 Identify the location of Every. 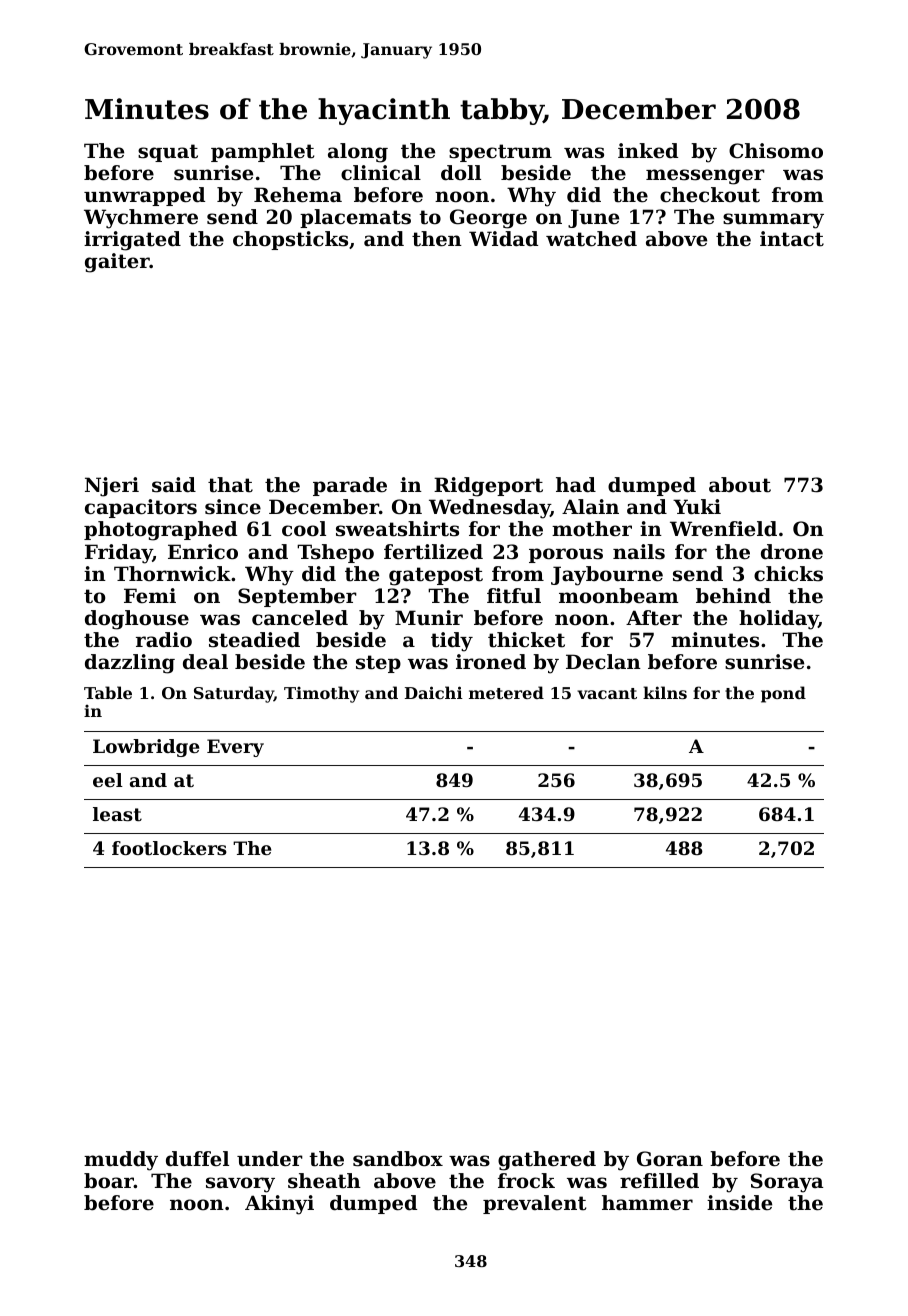
(235, 748).
